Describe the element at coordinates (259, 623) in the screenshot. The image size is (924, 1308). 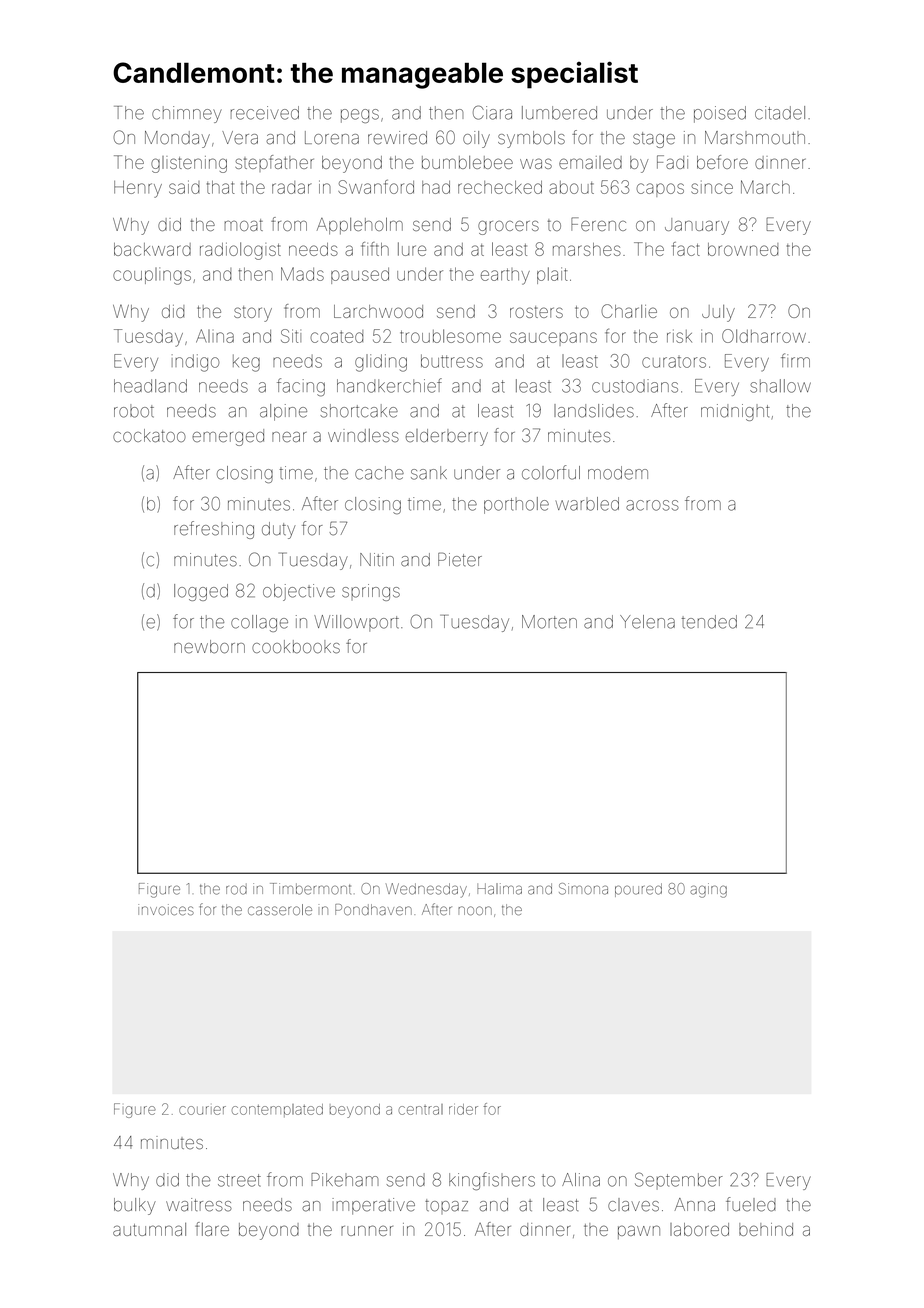
I see `collage` at that location.
